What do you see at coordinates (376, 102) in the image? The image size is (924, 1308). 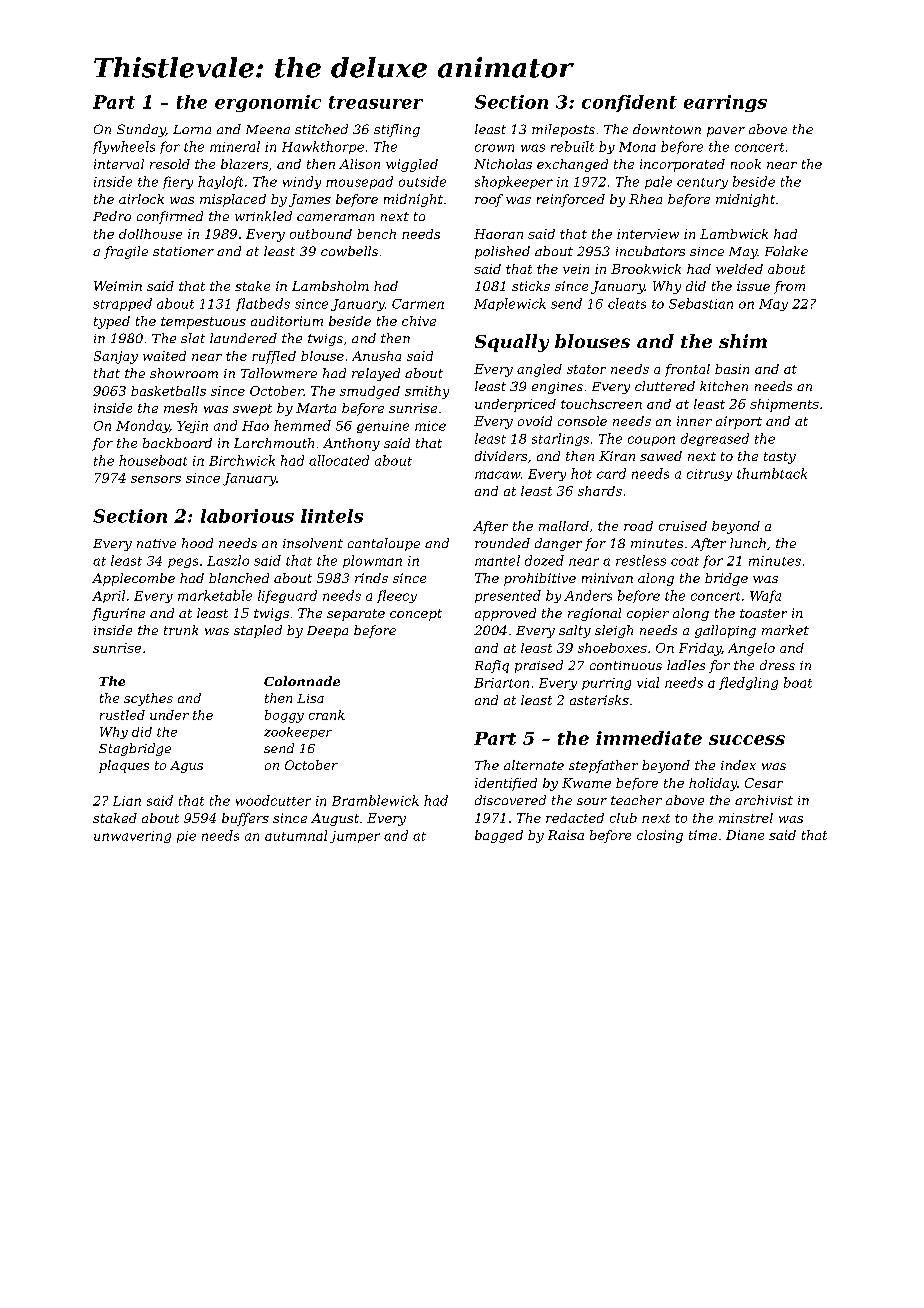 I see `treasurer` at bounding box center [376, 102].
